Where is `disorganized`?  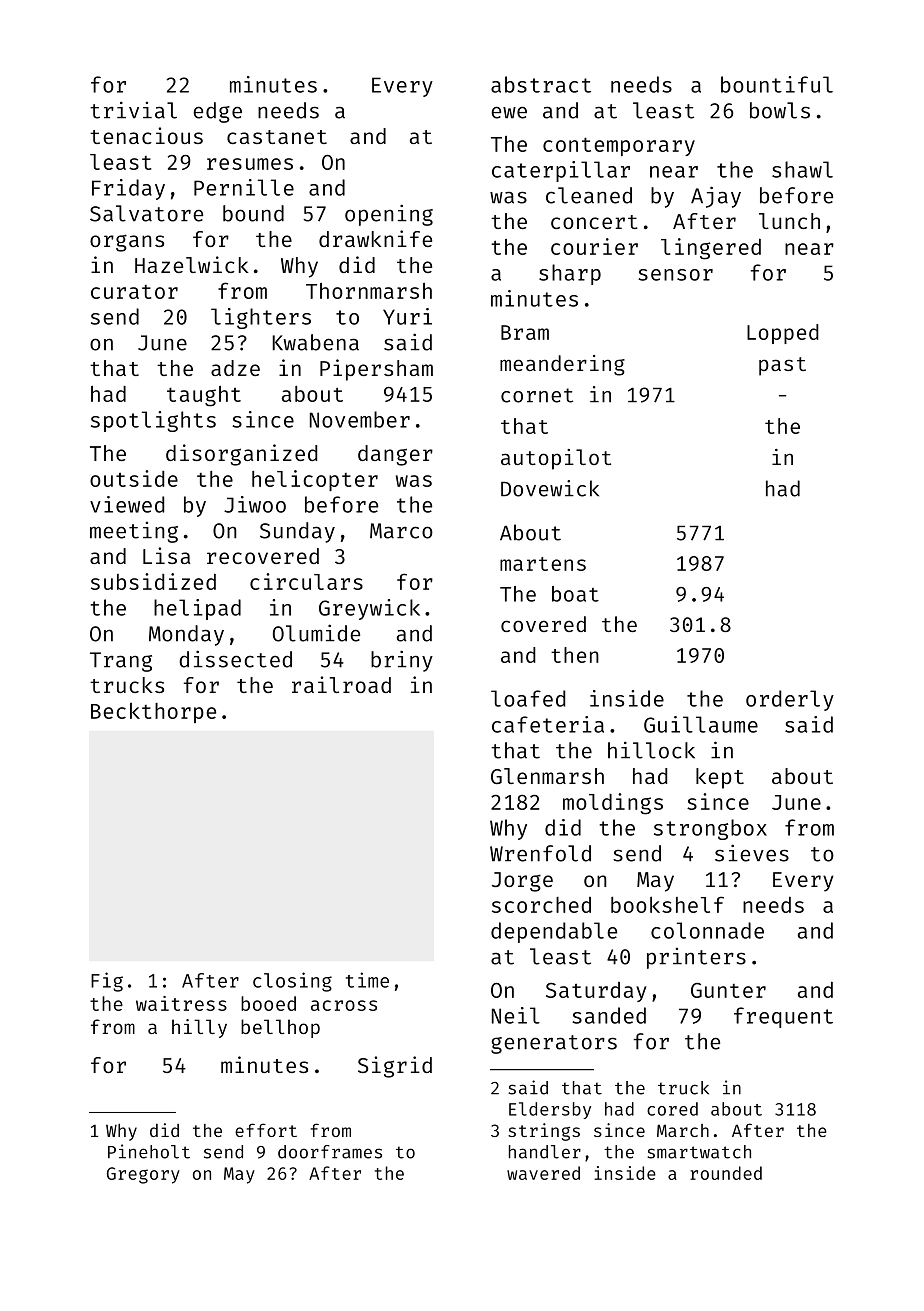
disorganized is located at coordinates (241, 455).
